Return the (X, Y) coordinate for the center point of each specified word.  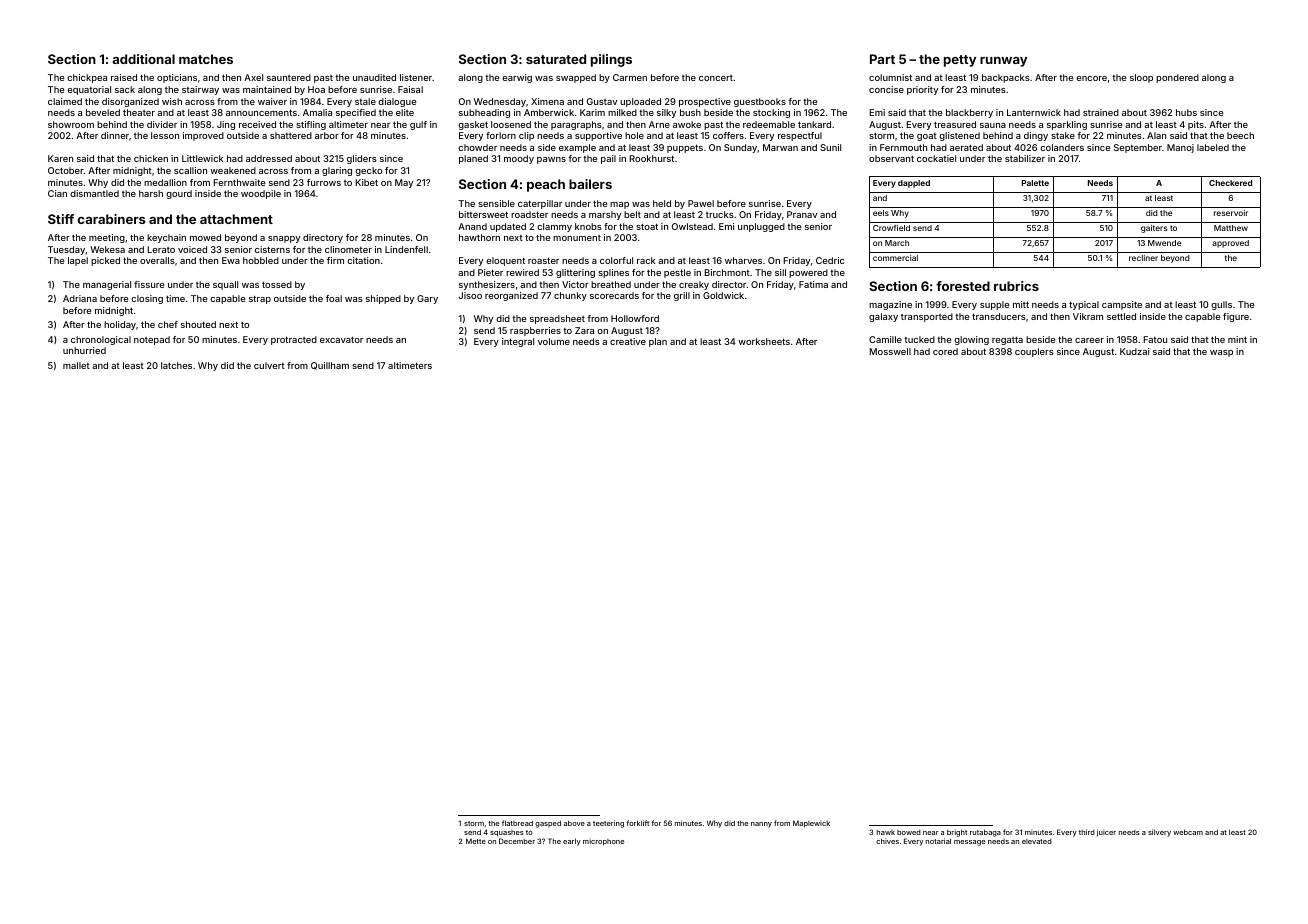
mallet (76, 365)
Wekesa (107, 249)
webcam (1188, 832)
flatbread (517, 823)
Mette (476, 841)
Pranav (802, 214)
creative (628, 341)
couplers (1034, 352)
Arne (659, 124)
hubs (1186, 112)
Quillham (330, 366)
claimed (65, 101)
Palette (1035, 183)
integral (518, 342)
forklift (637, 823)
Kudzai (1134, 351)
